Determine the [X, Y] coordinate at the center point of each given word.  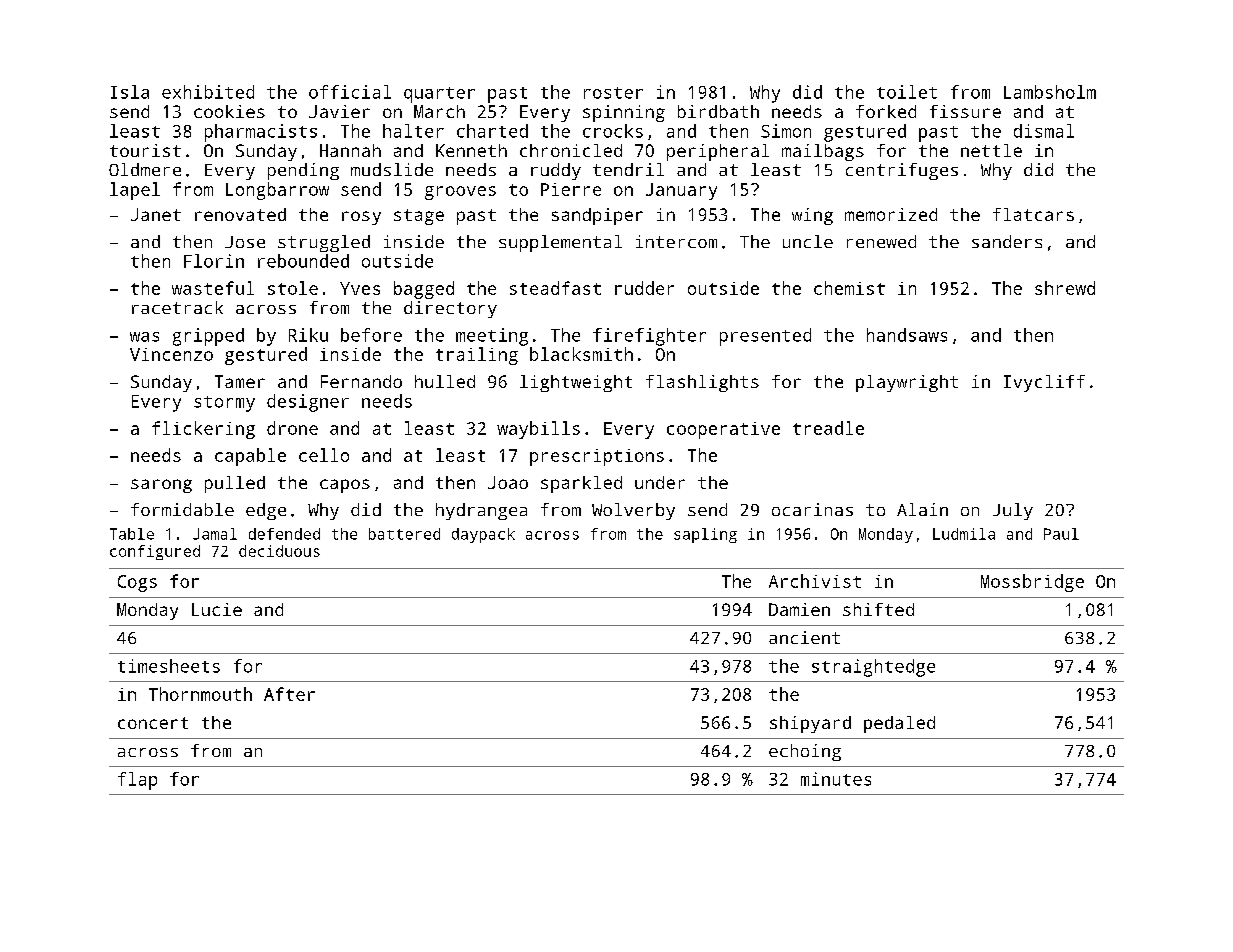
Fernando [361, 381]
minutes [836, 779]
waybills [538, 430]
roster [613, 93]
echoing [805, 752]
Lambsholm [1050, 92]
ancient [804, 637]
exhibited [208, 92]
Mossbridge [1032, 583]
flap [137, 781]
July [1013, 511]
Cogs [137, 583]
